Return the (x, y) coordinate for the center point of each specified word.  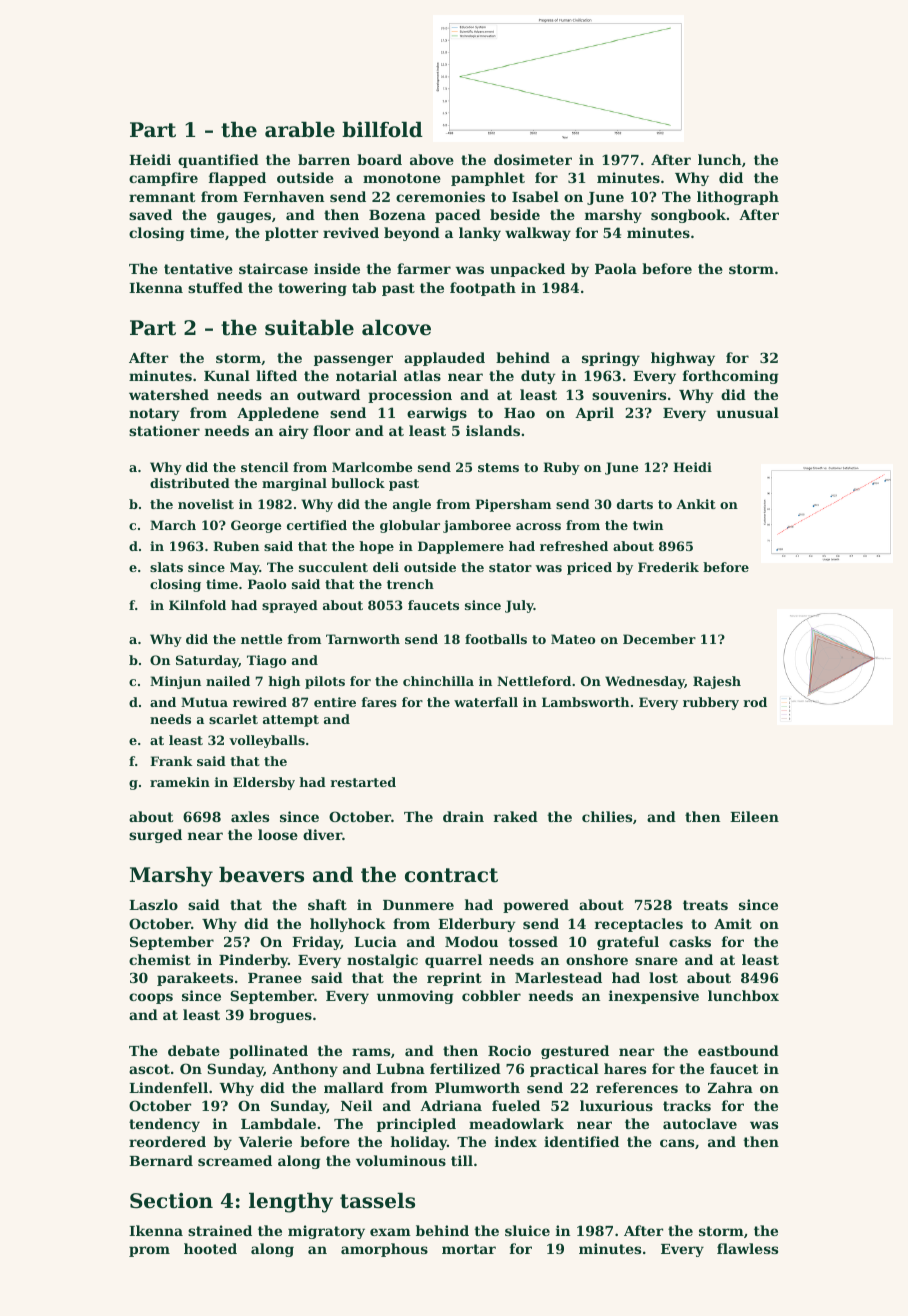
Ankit (696, 504)
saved (150, 214)
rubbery (711, 703)
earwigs (437, 414)
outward (328, 394)
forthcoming (730, 377)
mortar (469, 1249)
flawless (747, 1248)
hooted (210, 1248)
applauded (444, 359)
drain (463, 816)
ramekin (180, 782)
